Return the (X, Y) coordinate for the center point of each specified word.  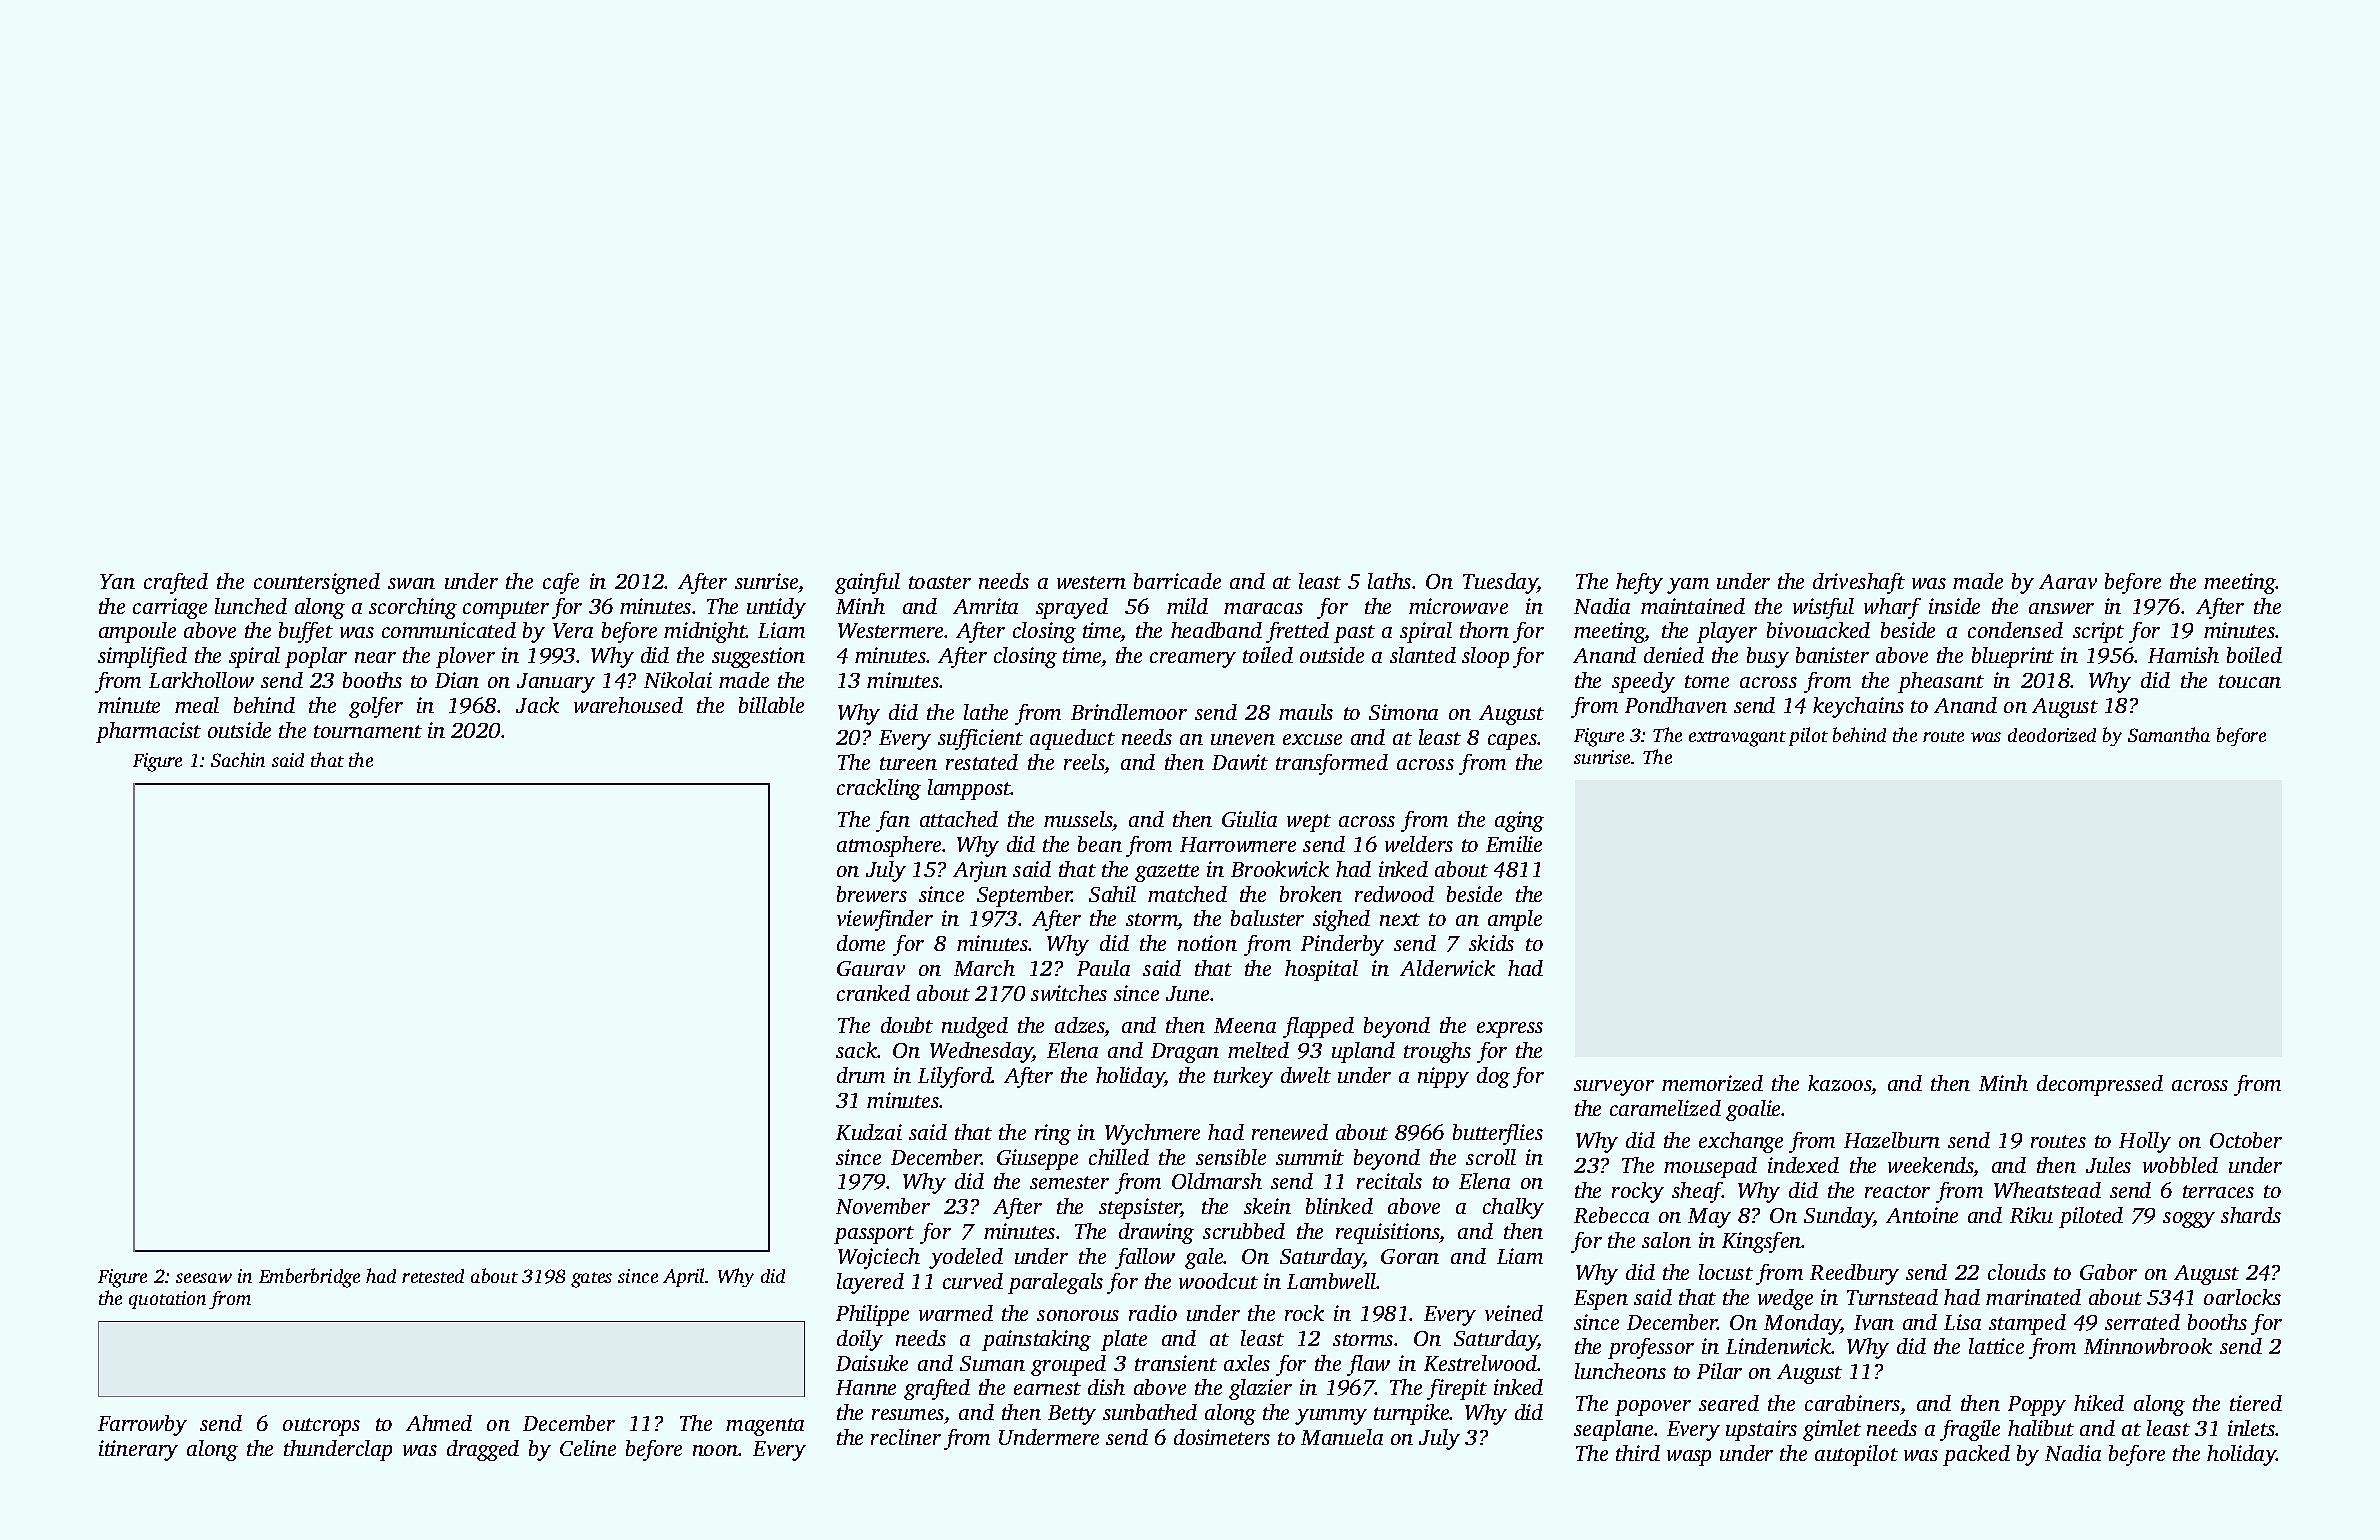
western (1091, 582)
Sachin (238, 759)
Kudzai (869, 1132)
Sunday (1839, 1217)
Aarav (2068, 581)
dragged (483, 1450)
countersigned (317, 583)
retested (433, 1276)
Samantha (2169, 734)
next (1400, 919)
